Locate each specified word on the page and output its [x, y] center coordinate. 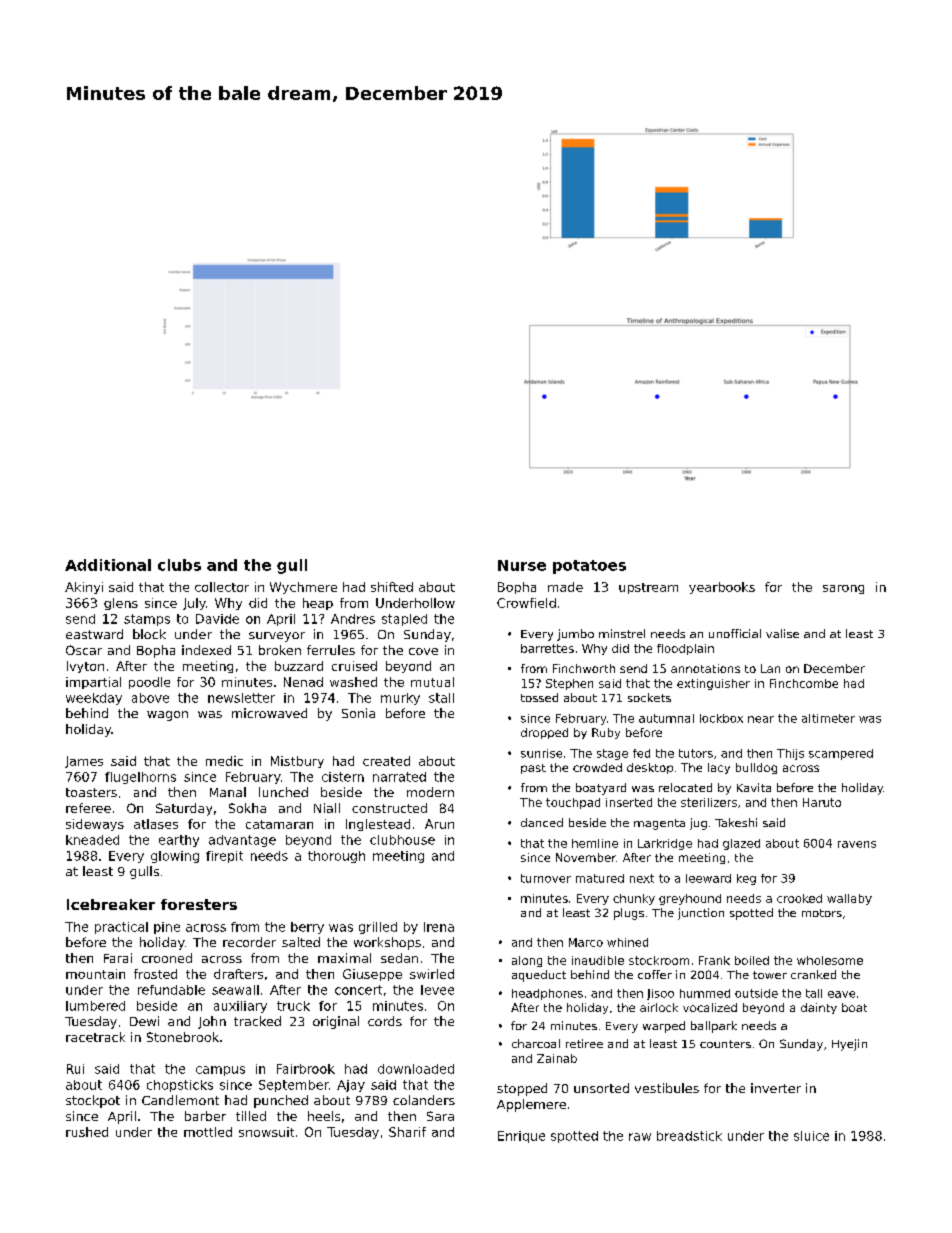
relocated [685, 787]
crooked [799, 898]
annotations [705, 668]
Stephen [569, 684]
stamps [147, 620]
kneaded [92, 840]
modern [430, 792]
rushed [87, 1132]
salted [301, 942]
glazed [741, 844]
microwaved [269, 713]
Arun [439, 824]
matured [600, 878]
